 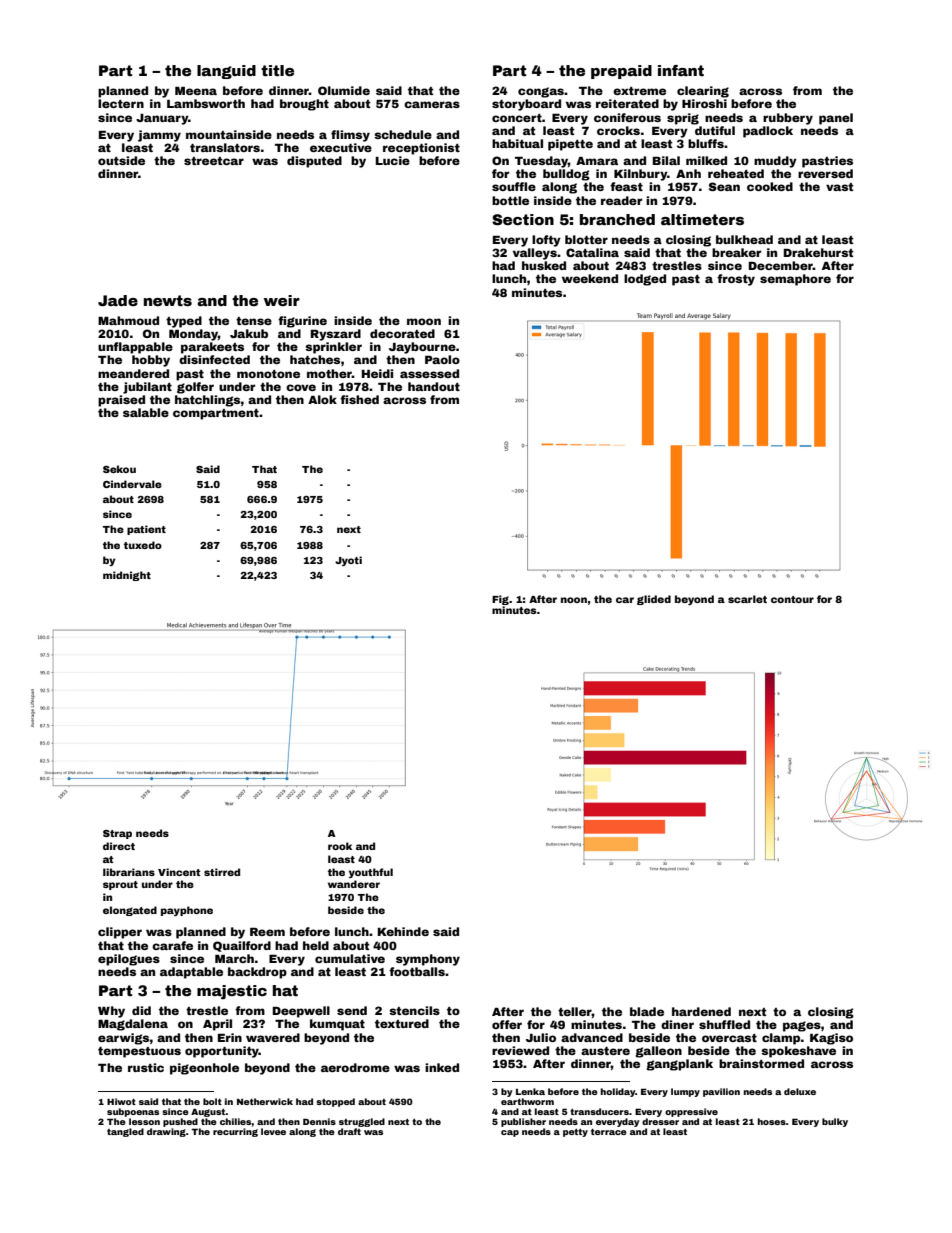 What do you see at coordinates (121, 401) in the image?
I see `praised` at bounding box center [121, 401].
